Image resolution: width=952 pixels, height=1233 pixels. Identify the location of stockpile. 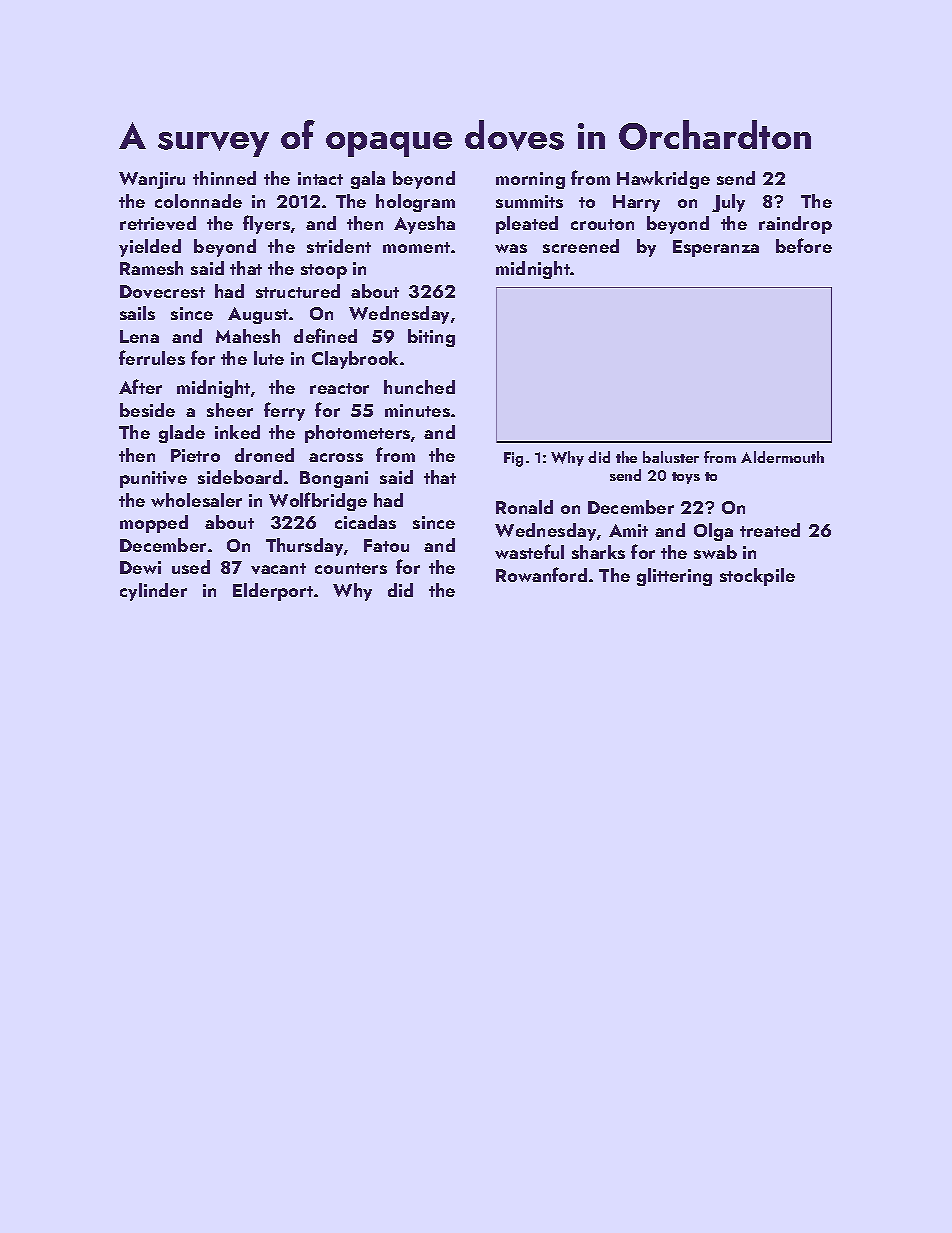
(757, 577).
